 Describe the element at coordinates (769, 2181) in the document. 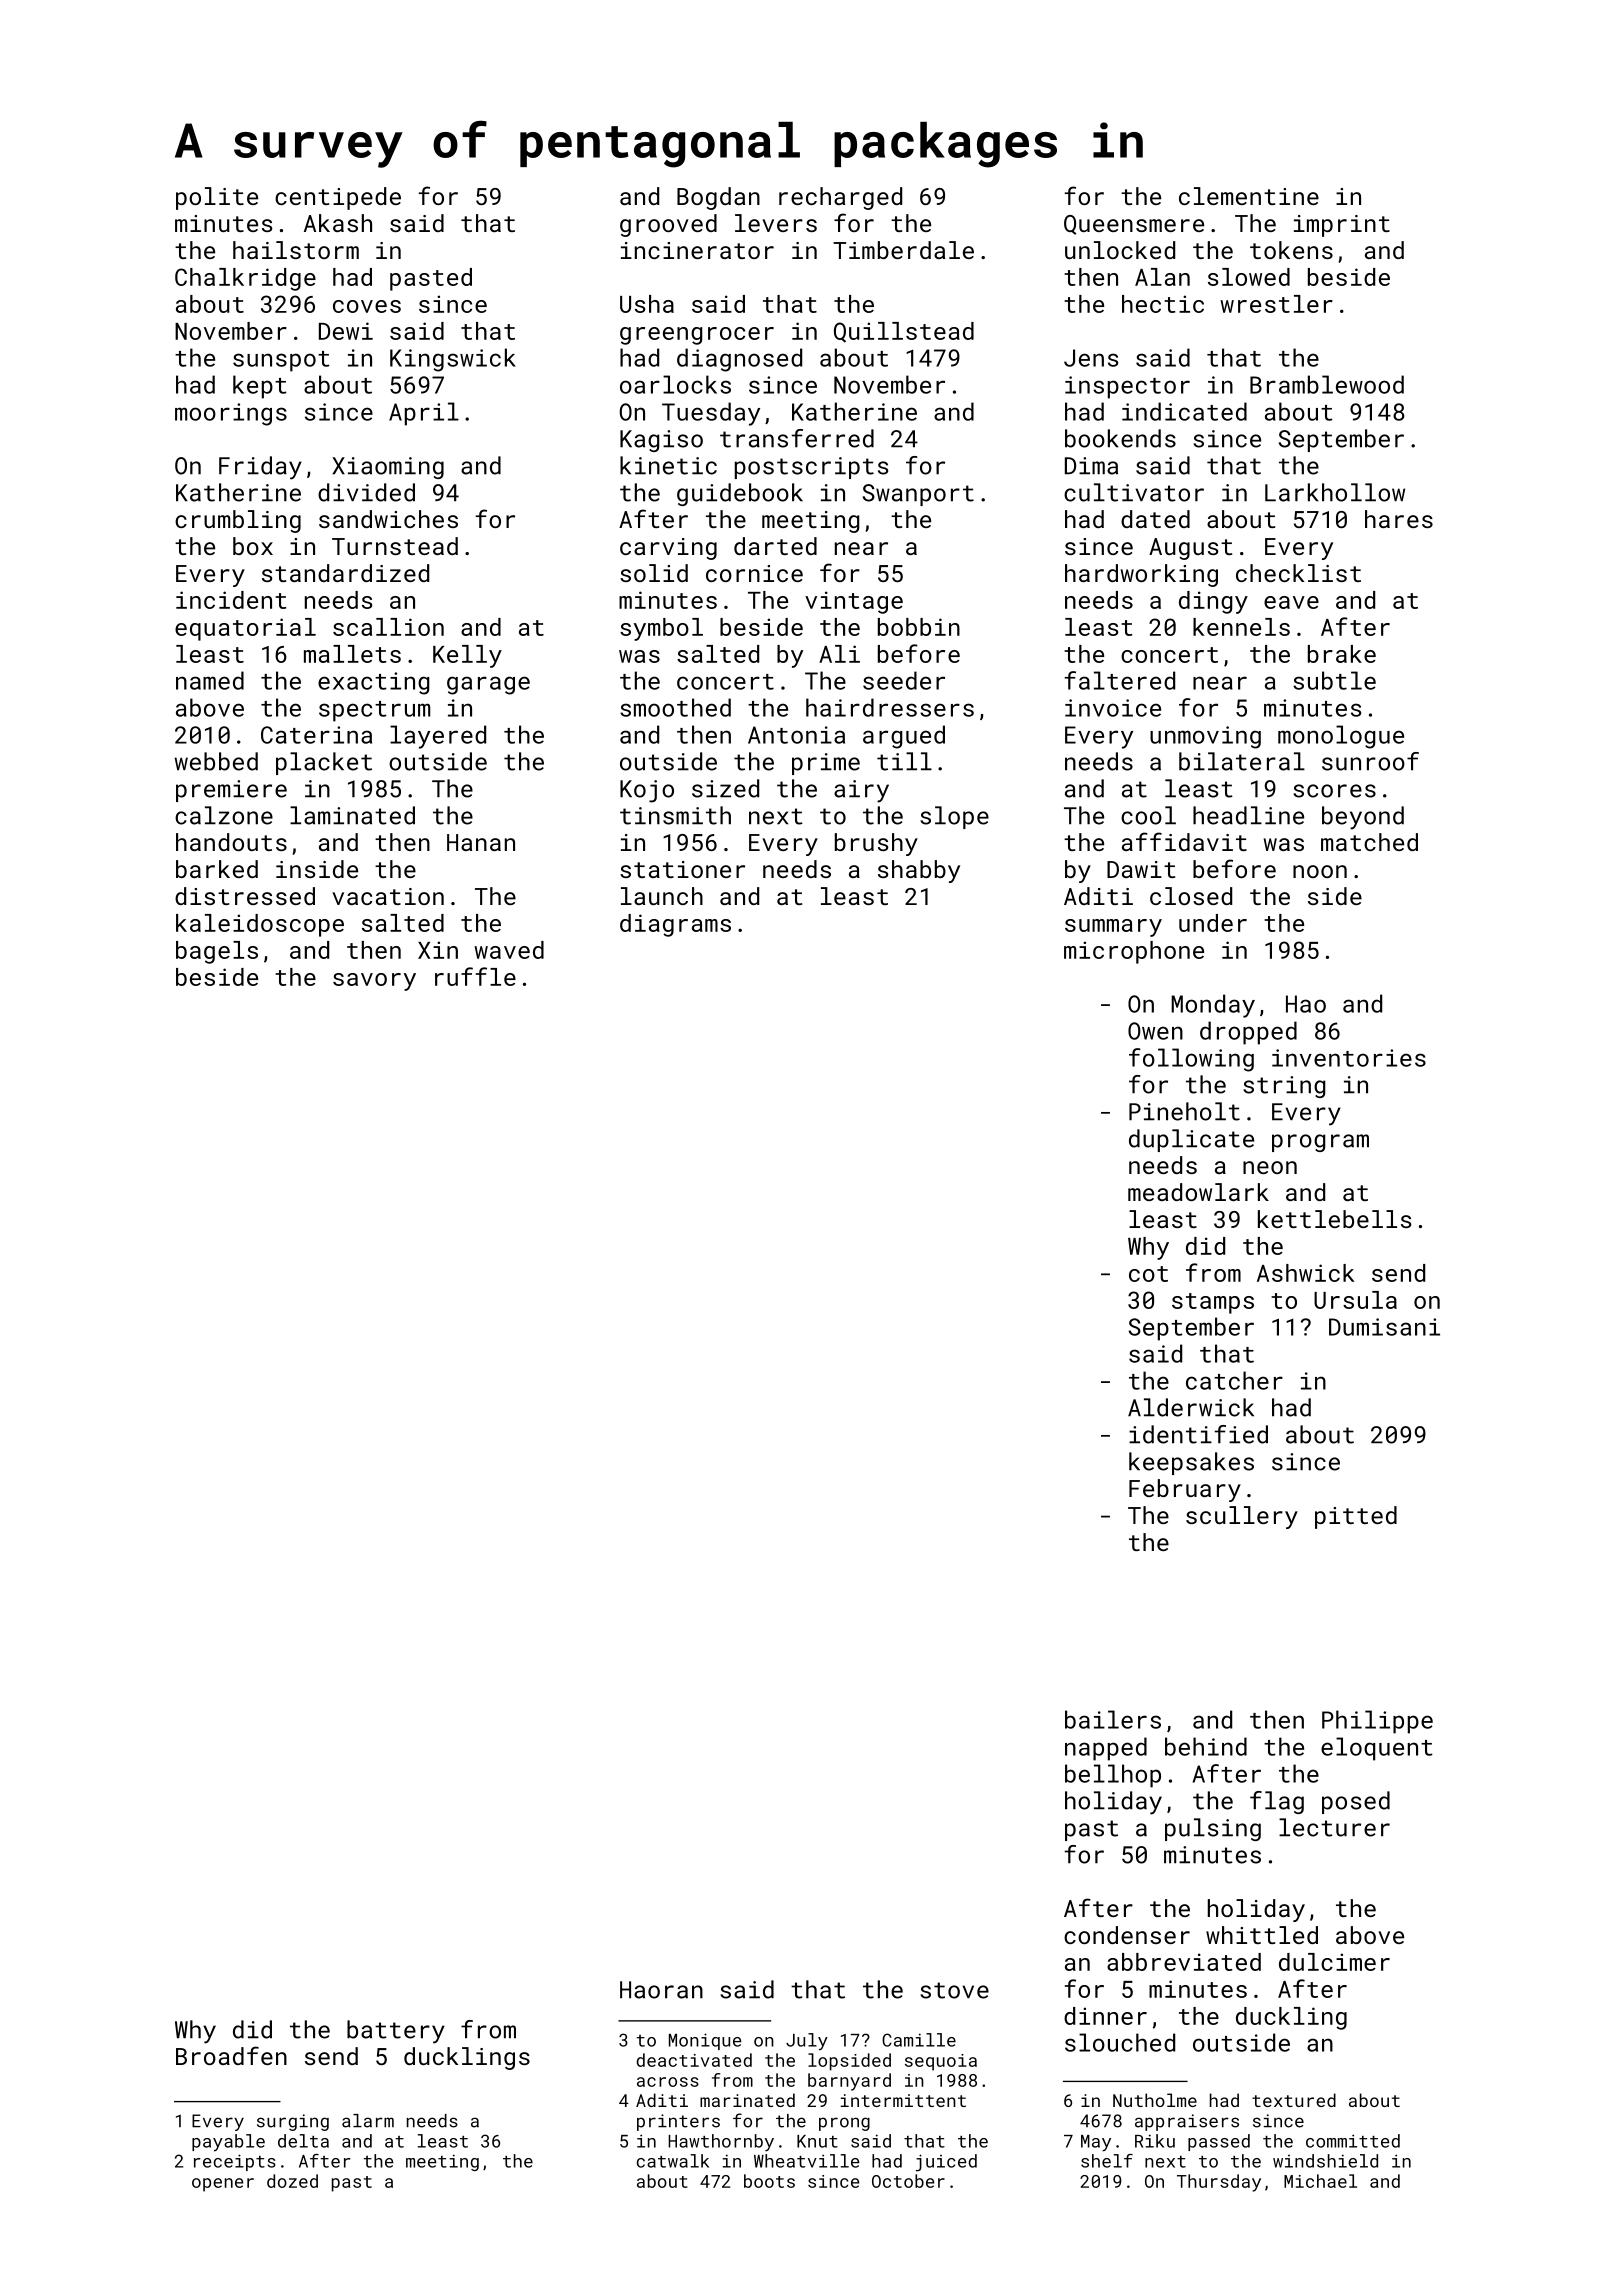

I see `boots` at that location.
